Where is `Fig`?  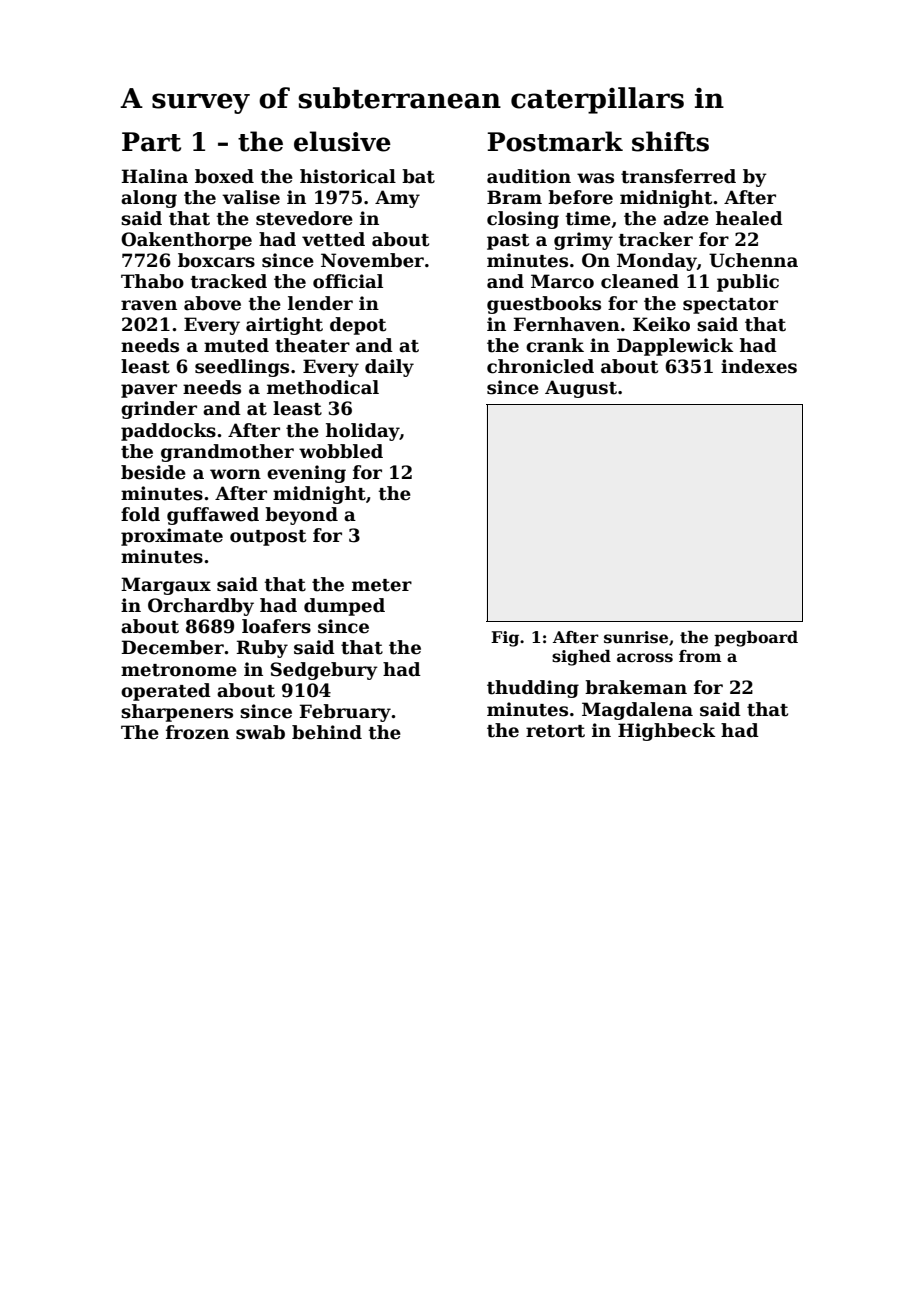
Fig is located at coordinates (505, 639).
